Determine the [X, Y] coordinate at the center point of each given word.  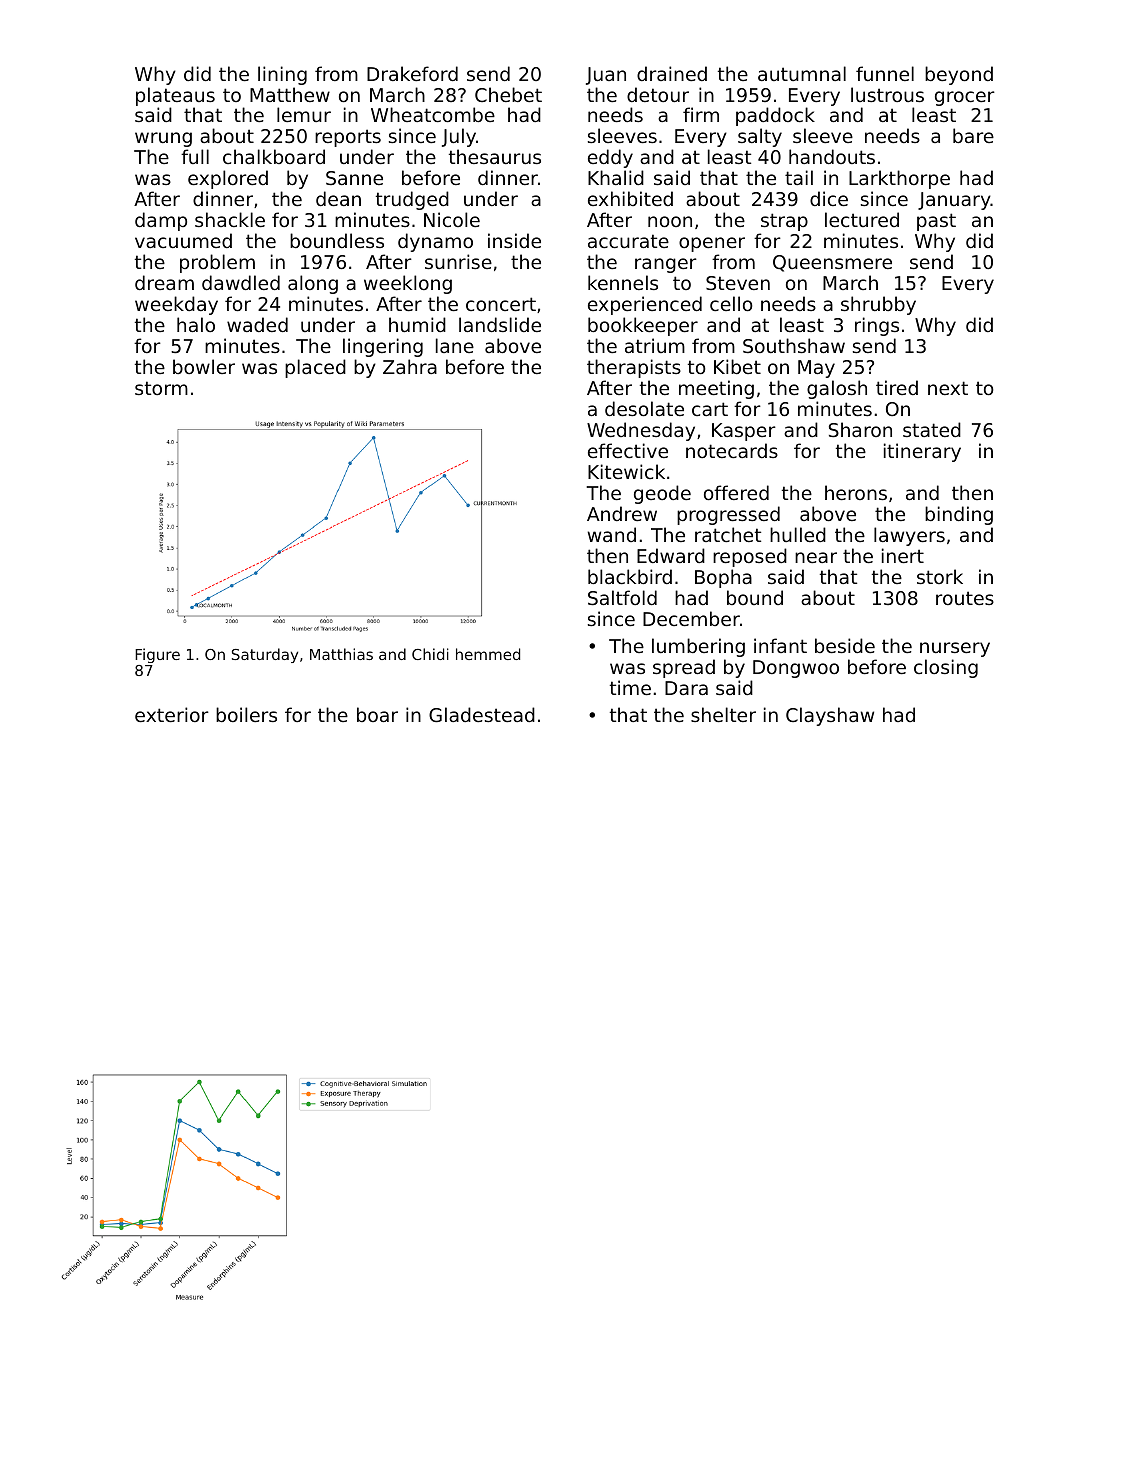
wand [612, 534]
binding [959, 515]
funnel [885, 73]
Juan [606, 76]
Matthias [341, 654]
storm [161, 388]
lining [282, 75]
